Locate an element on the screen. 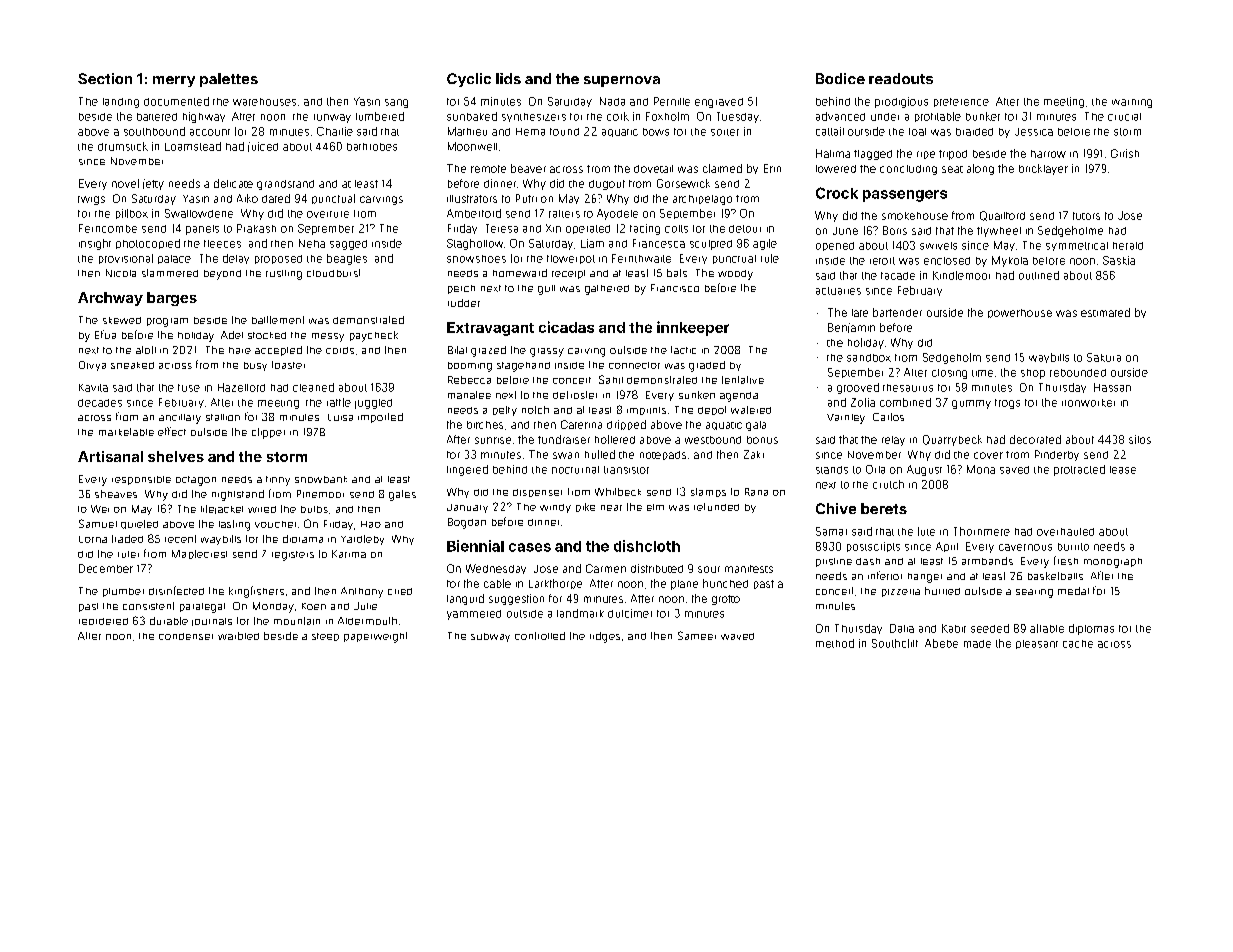 The height and width of the screenshot is (952, 1233). ridges is located at coordinates (605, 637).
